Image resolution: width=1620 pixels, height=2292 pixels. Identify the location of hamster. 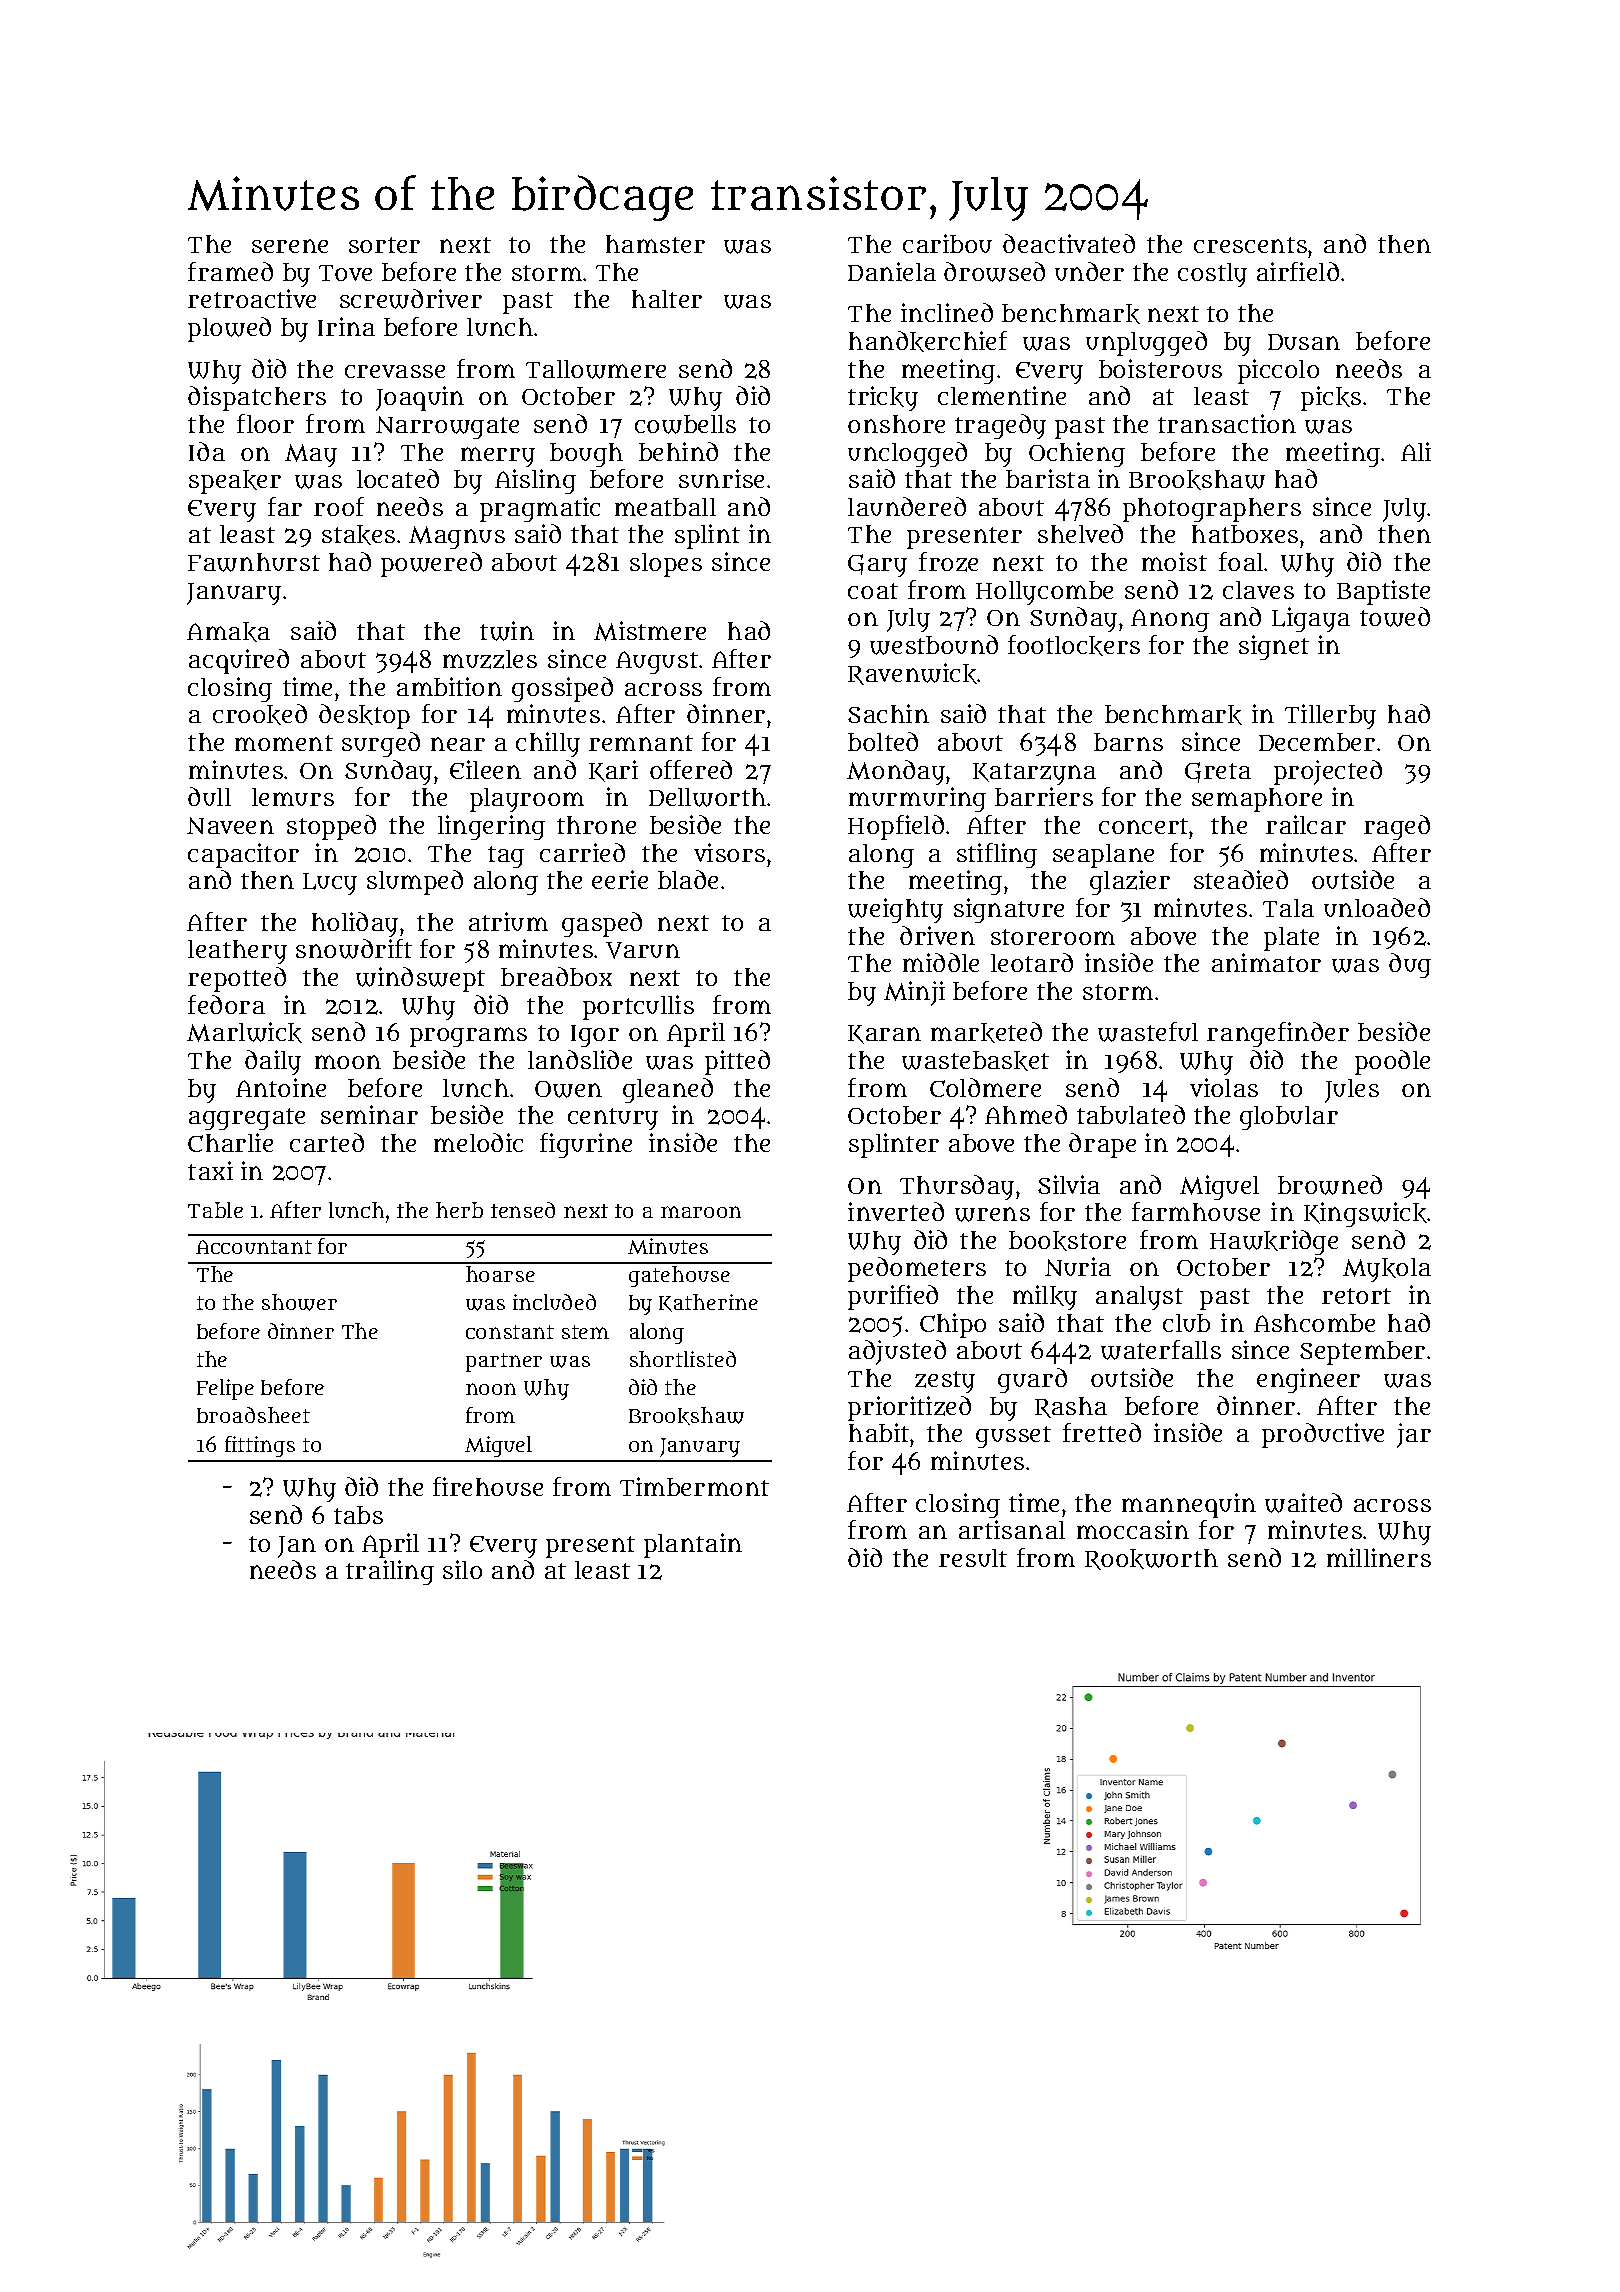
(655, 244).
